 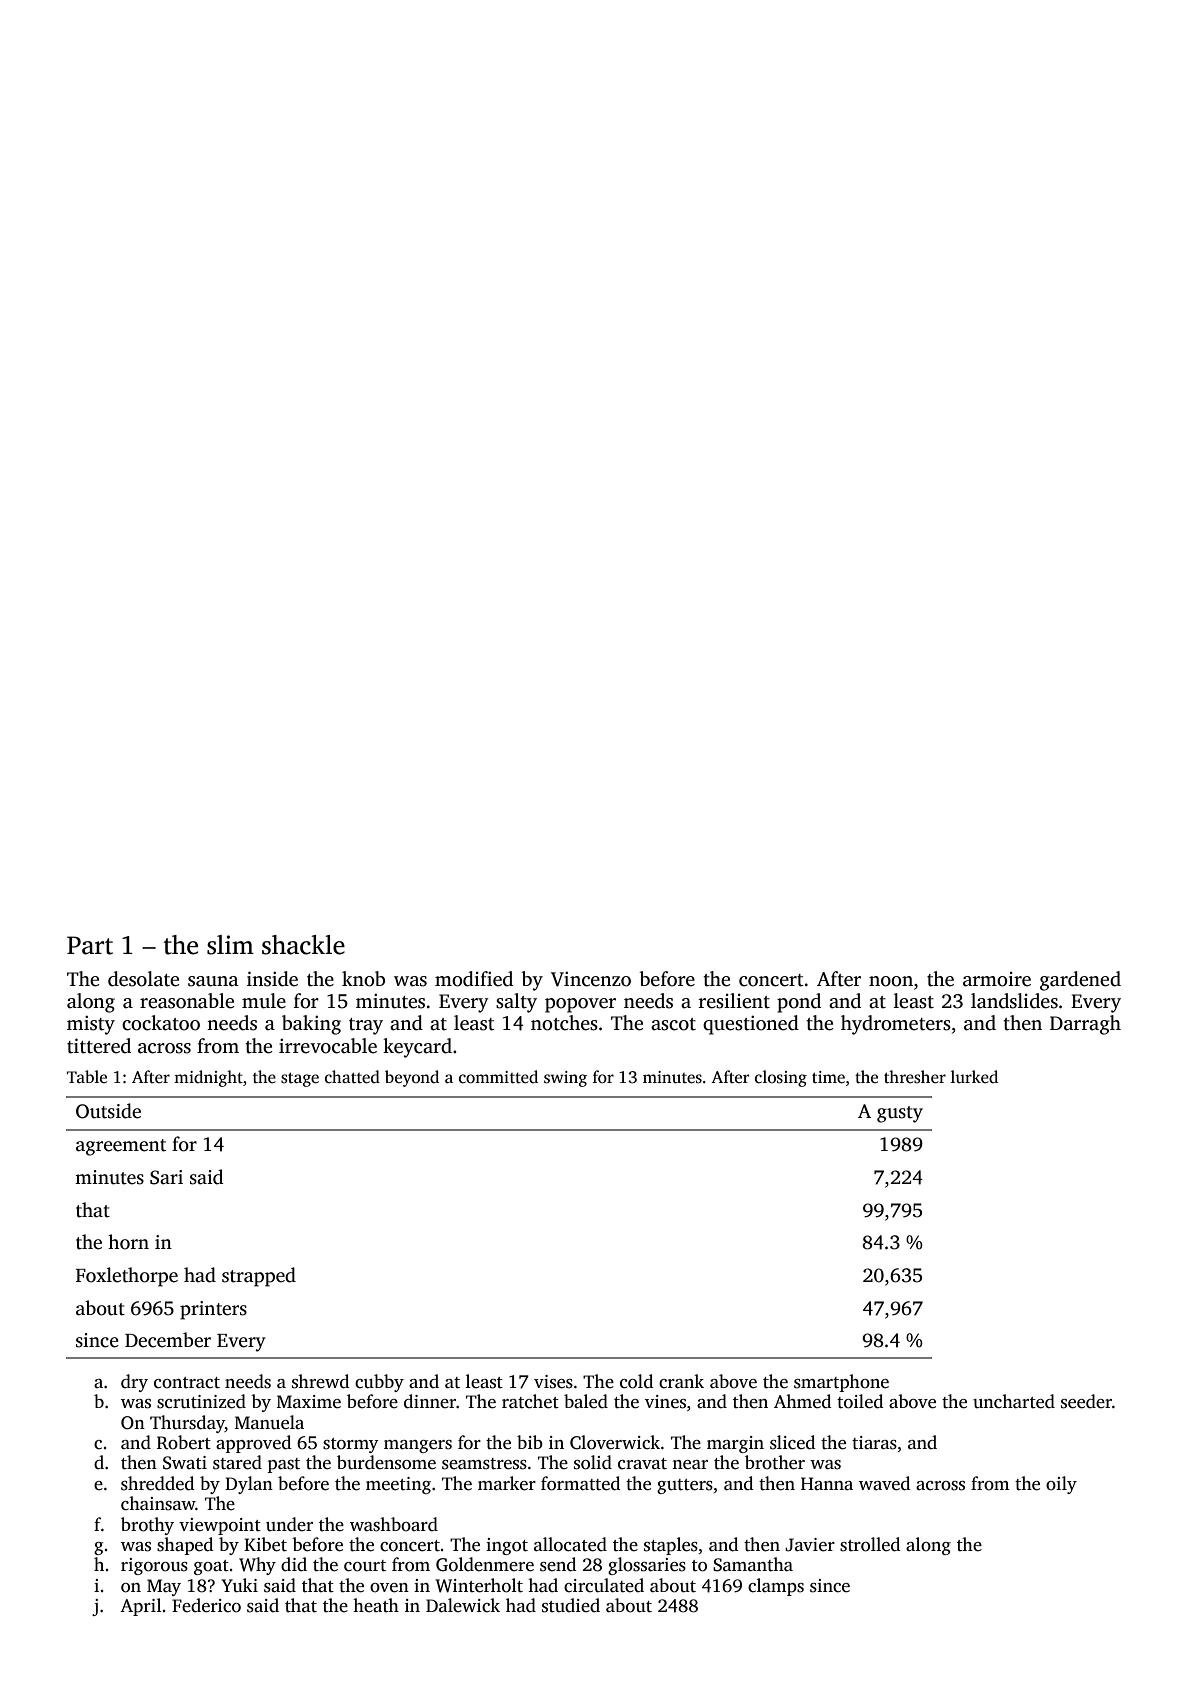 I want to click on shrewd, so click(x=320, y=1381).
